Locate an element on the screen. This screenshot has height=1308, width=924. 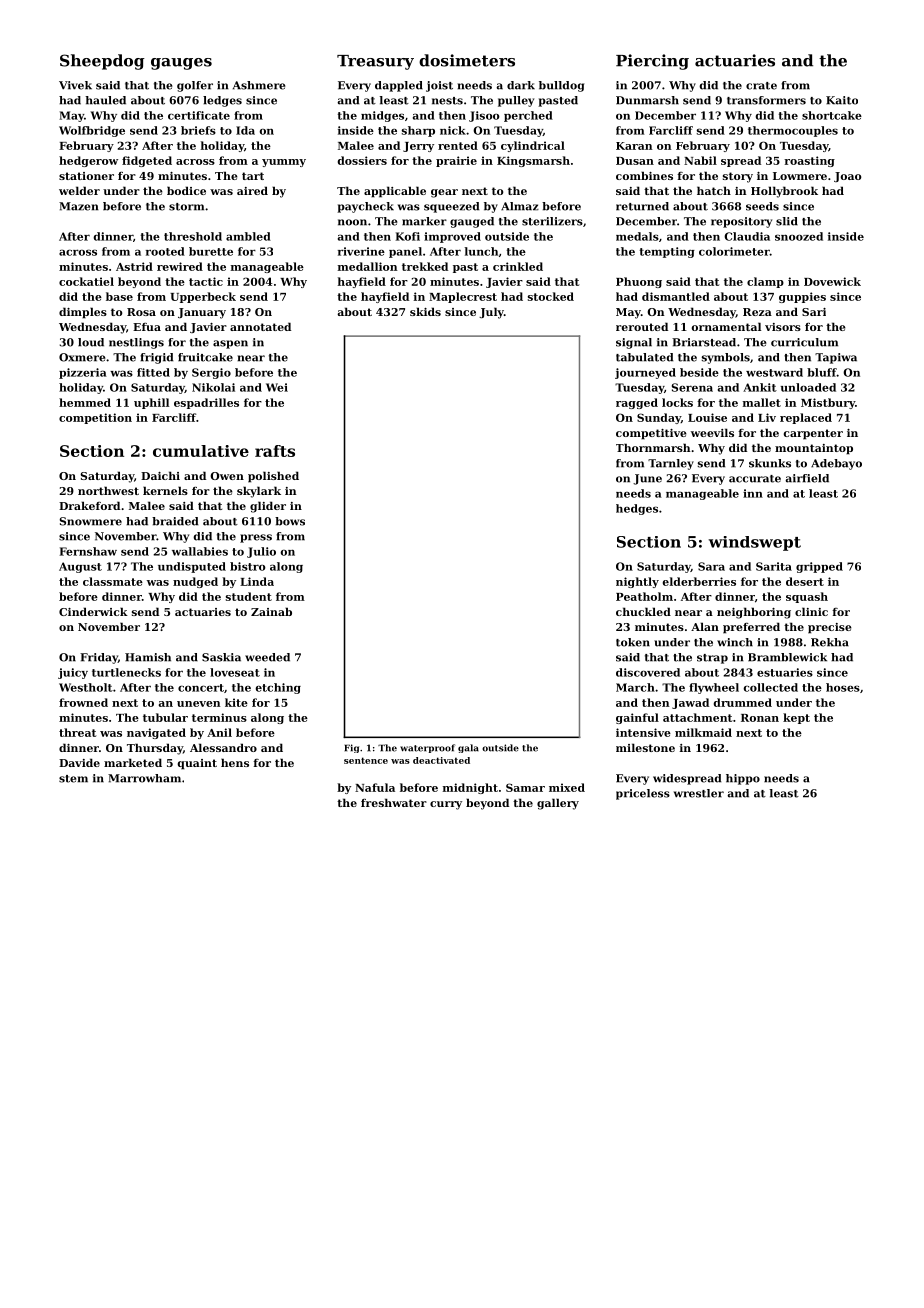
freshwater is located at coordinates (394, 802).
